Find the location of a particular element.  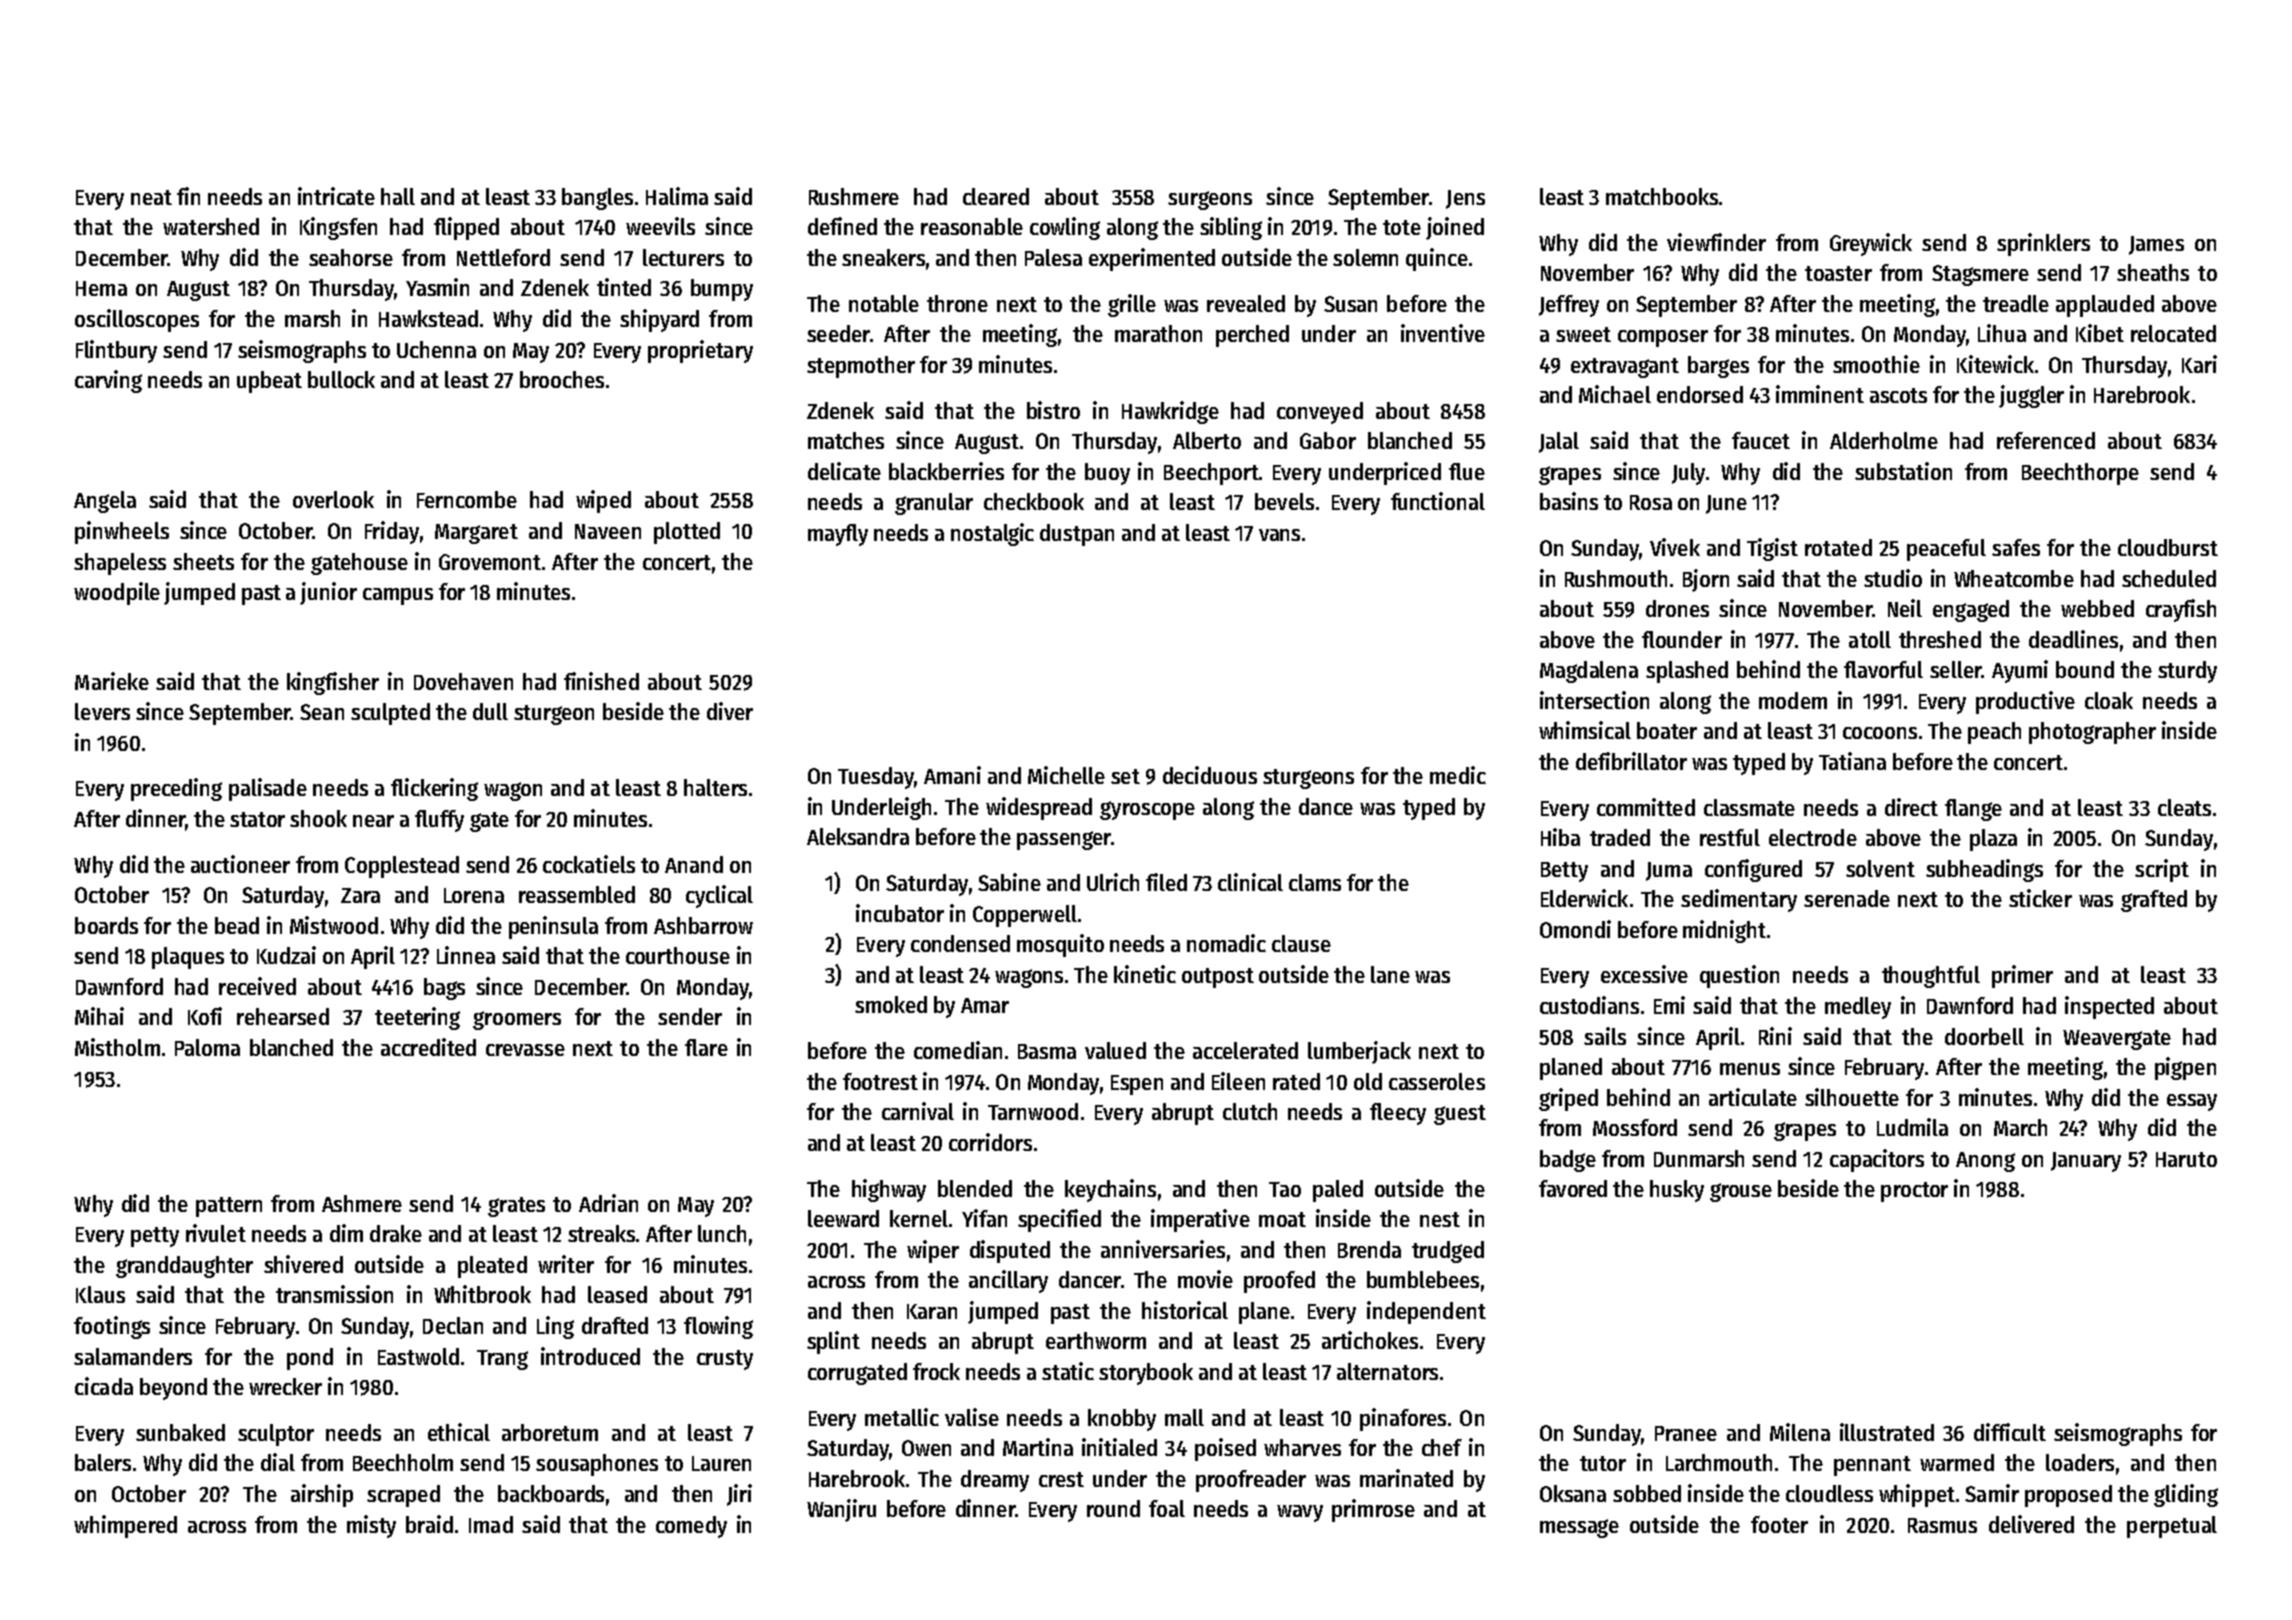

Copperwell is located at coordinates (1025, 916).
